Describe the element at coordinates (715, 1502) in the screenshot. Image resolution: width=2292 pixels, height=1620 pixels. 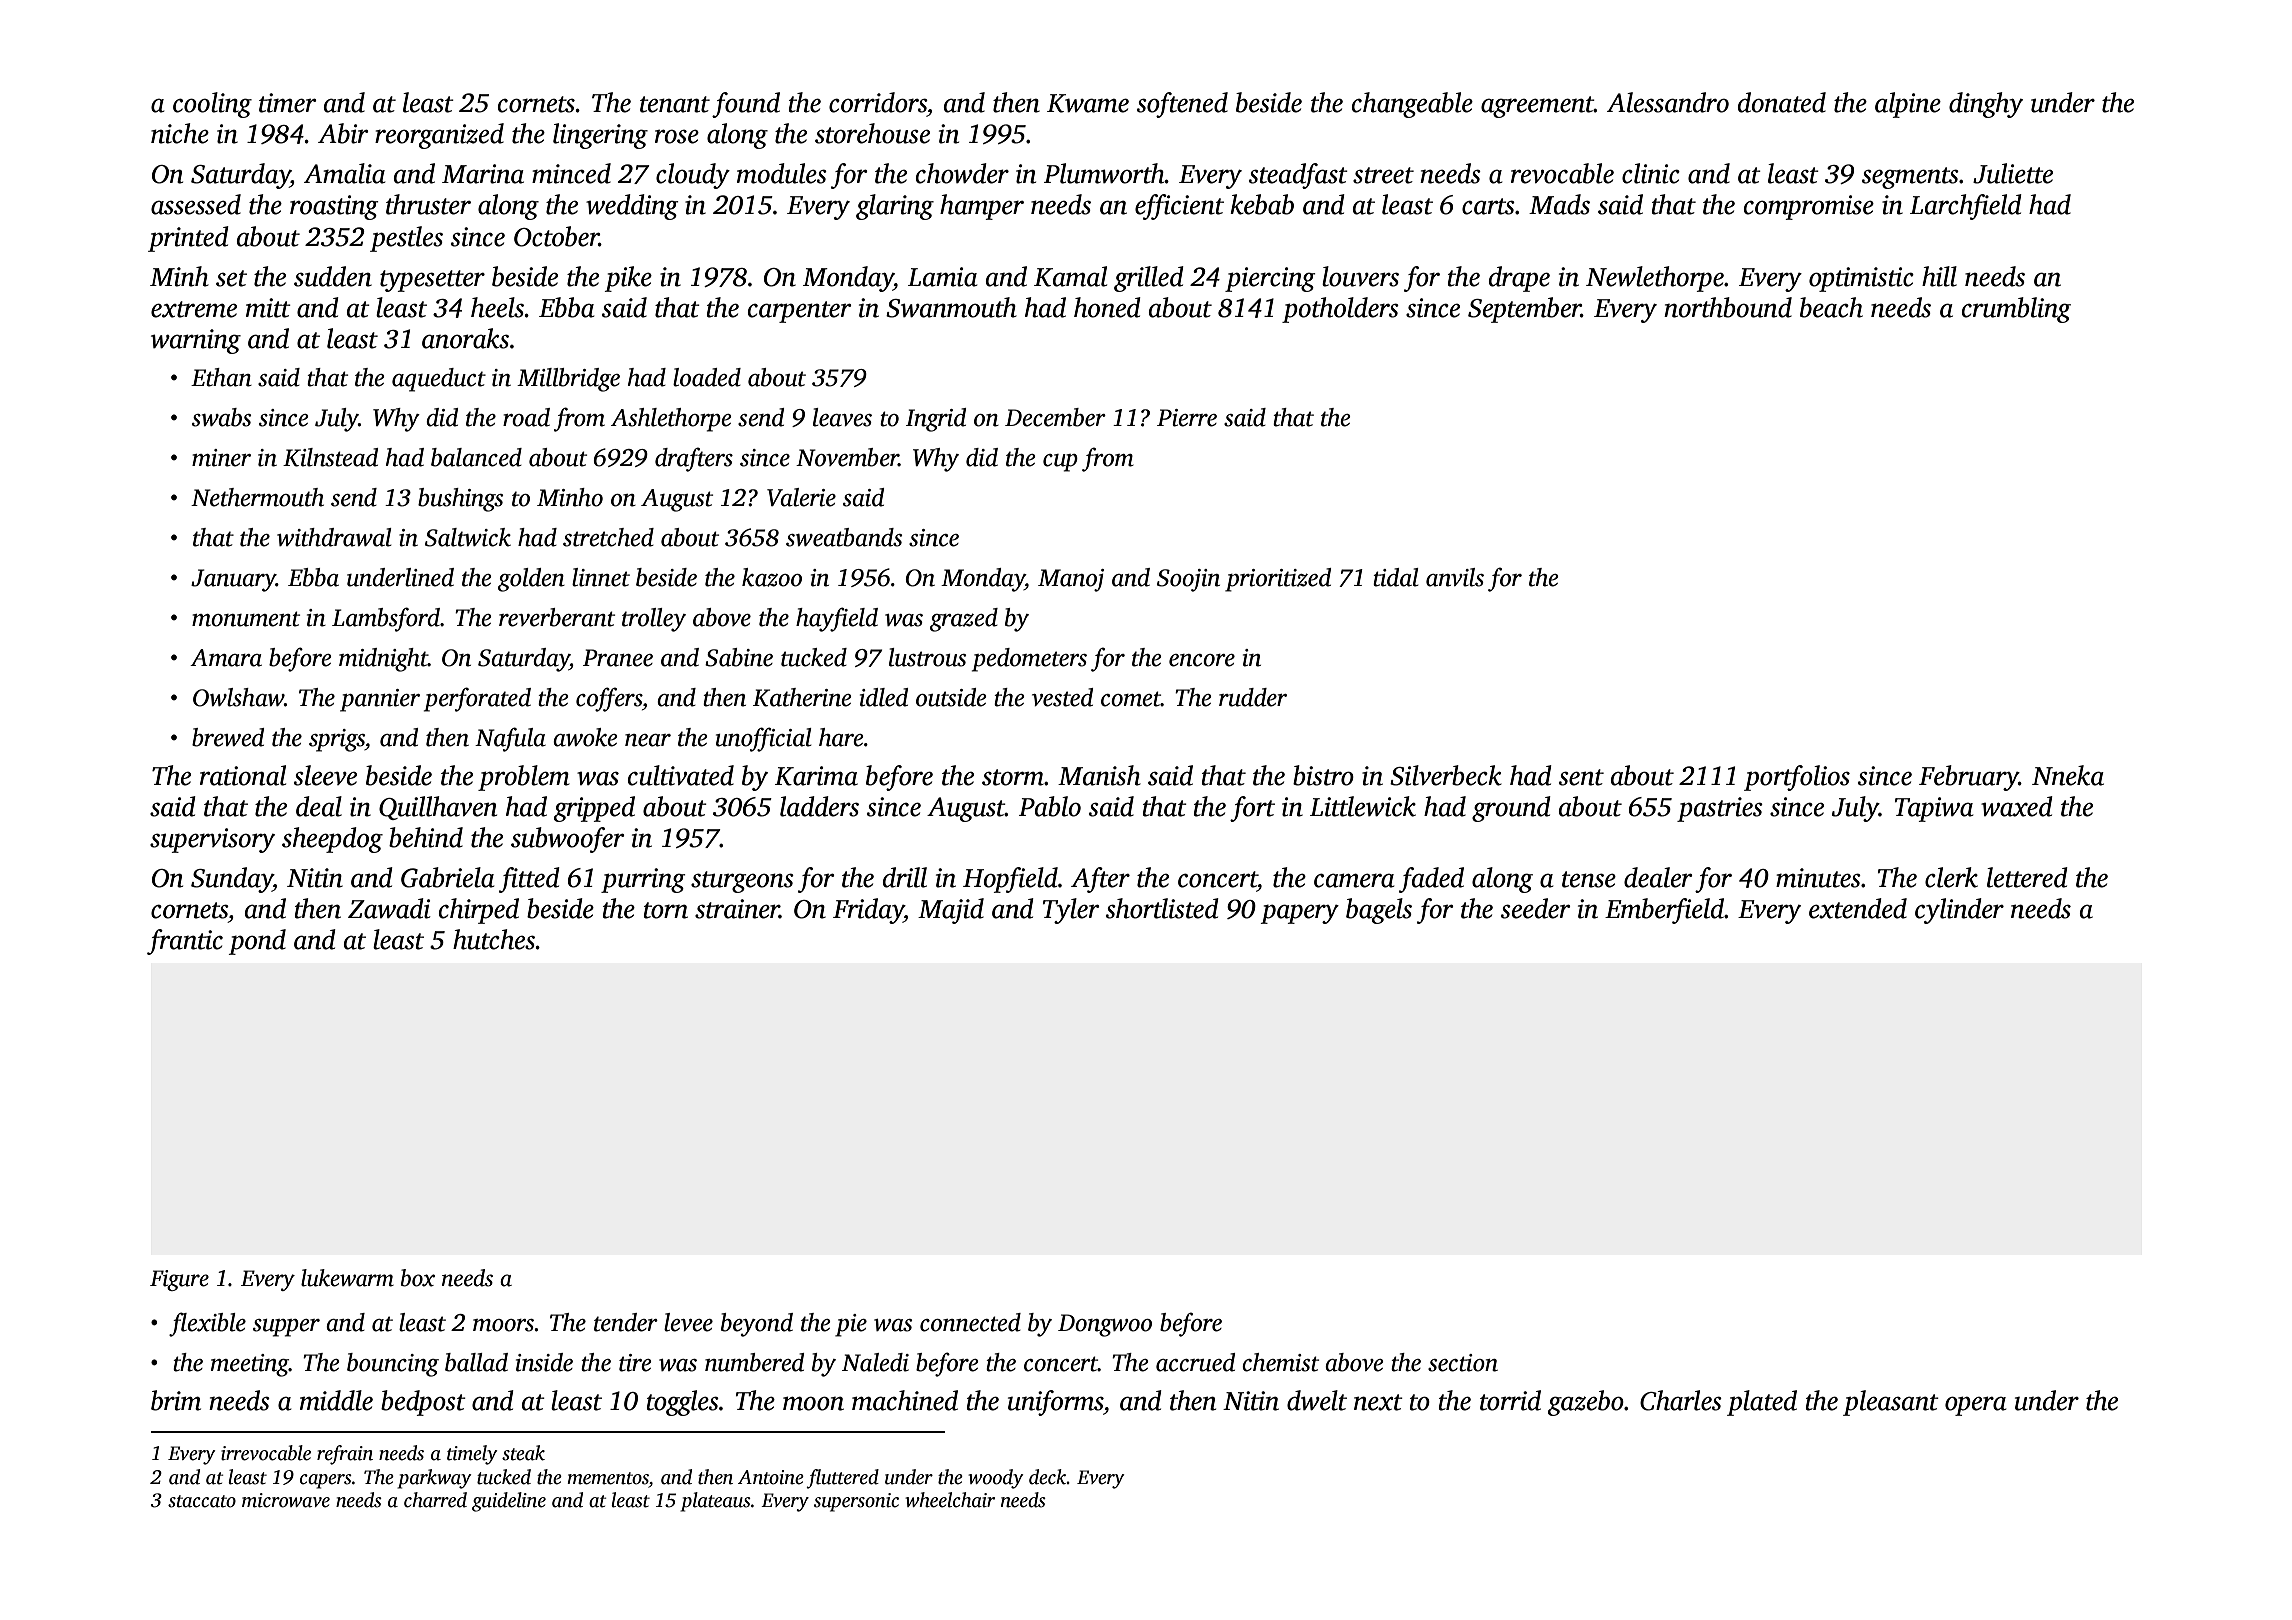
I see `plateaus` at that location.
